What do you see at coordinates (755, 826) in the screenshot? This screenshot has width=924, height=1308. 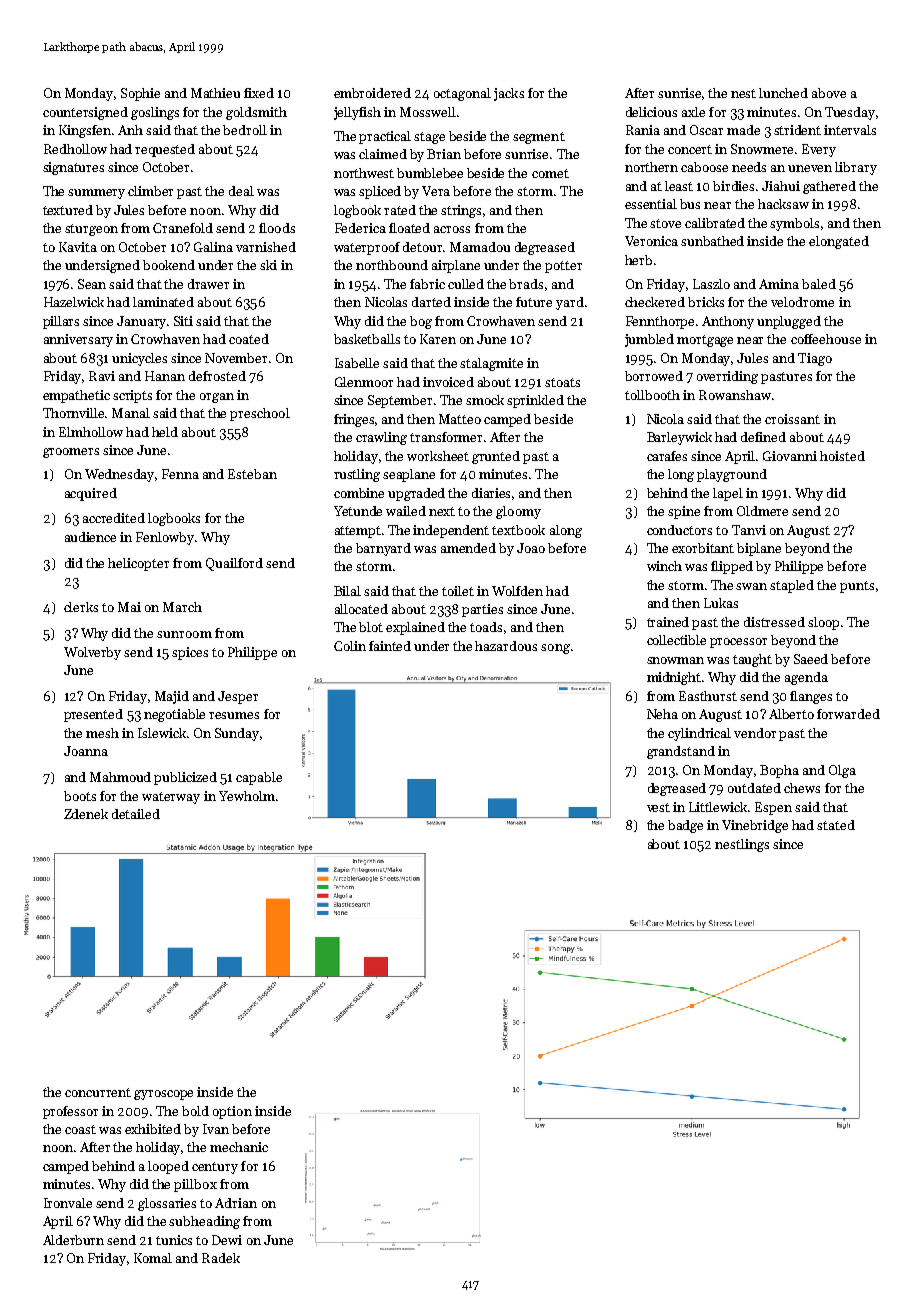 I see `Vinebridge` at bounding box center [755, 826].
